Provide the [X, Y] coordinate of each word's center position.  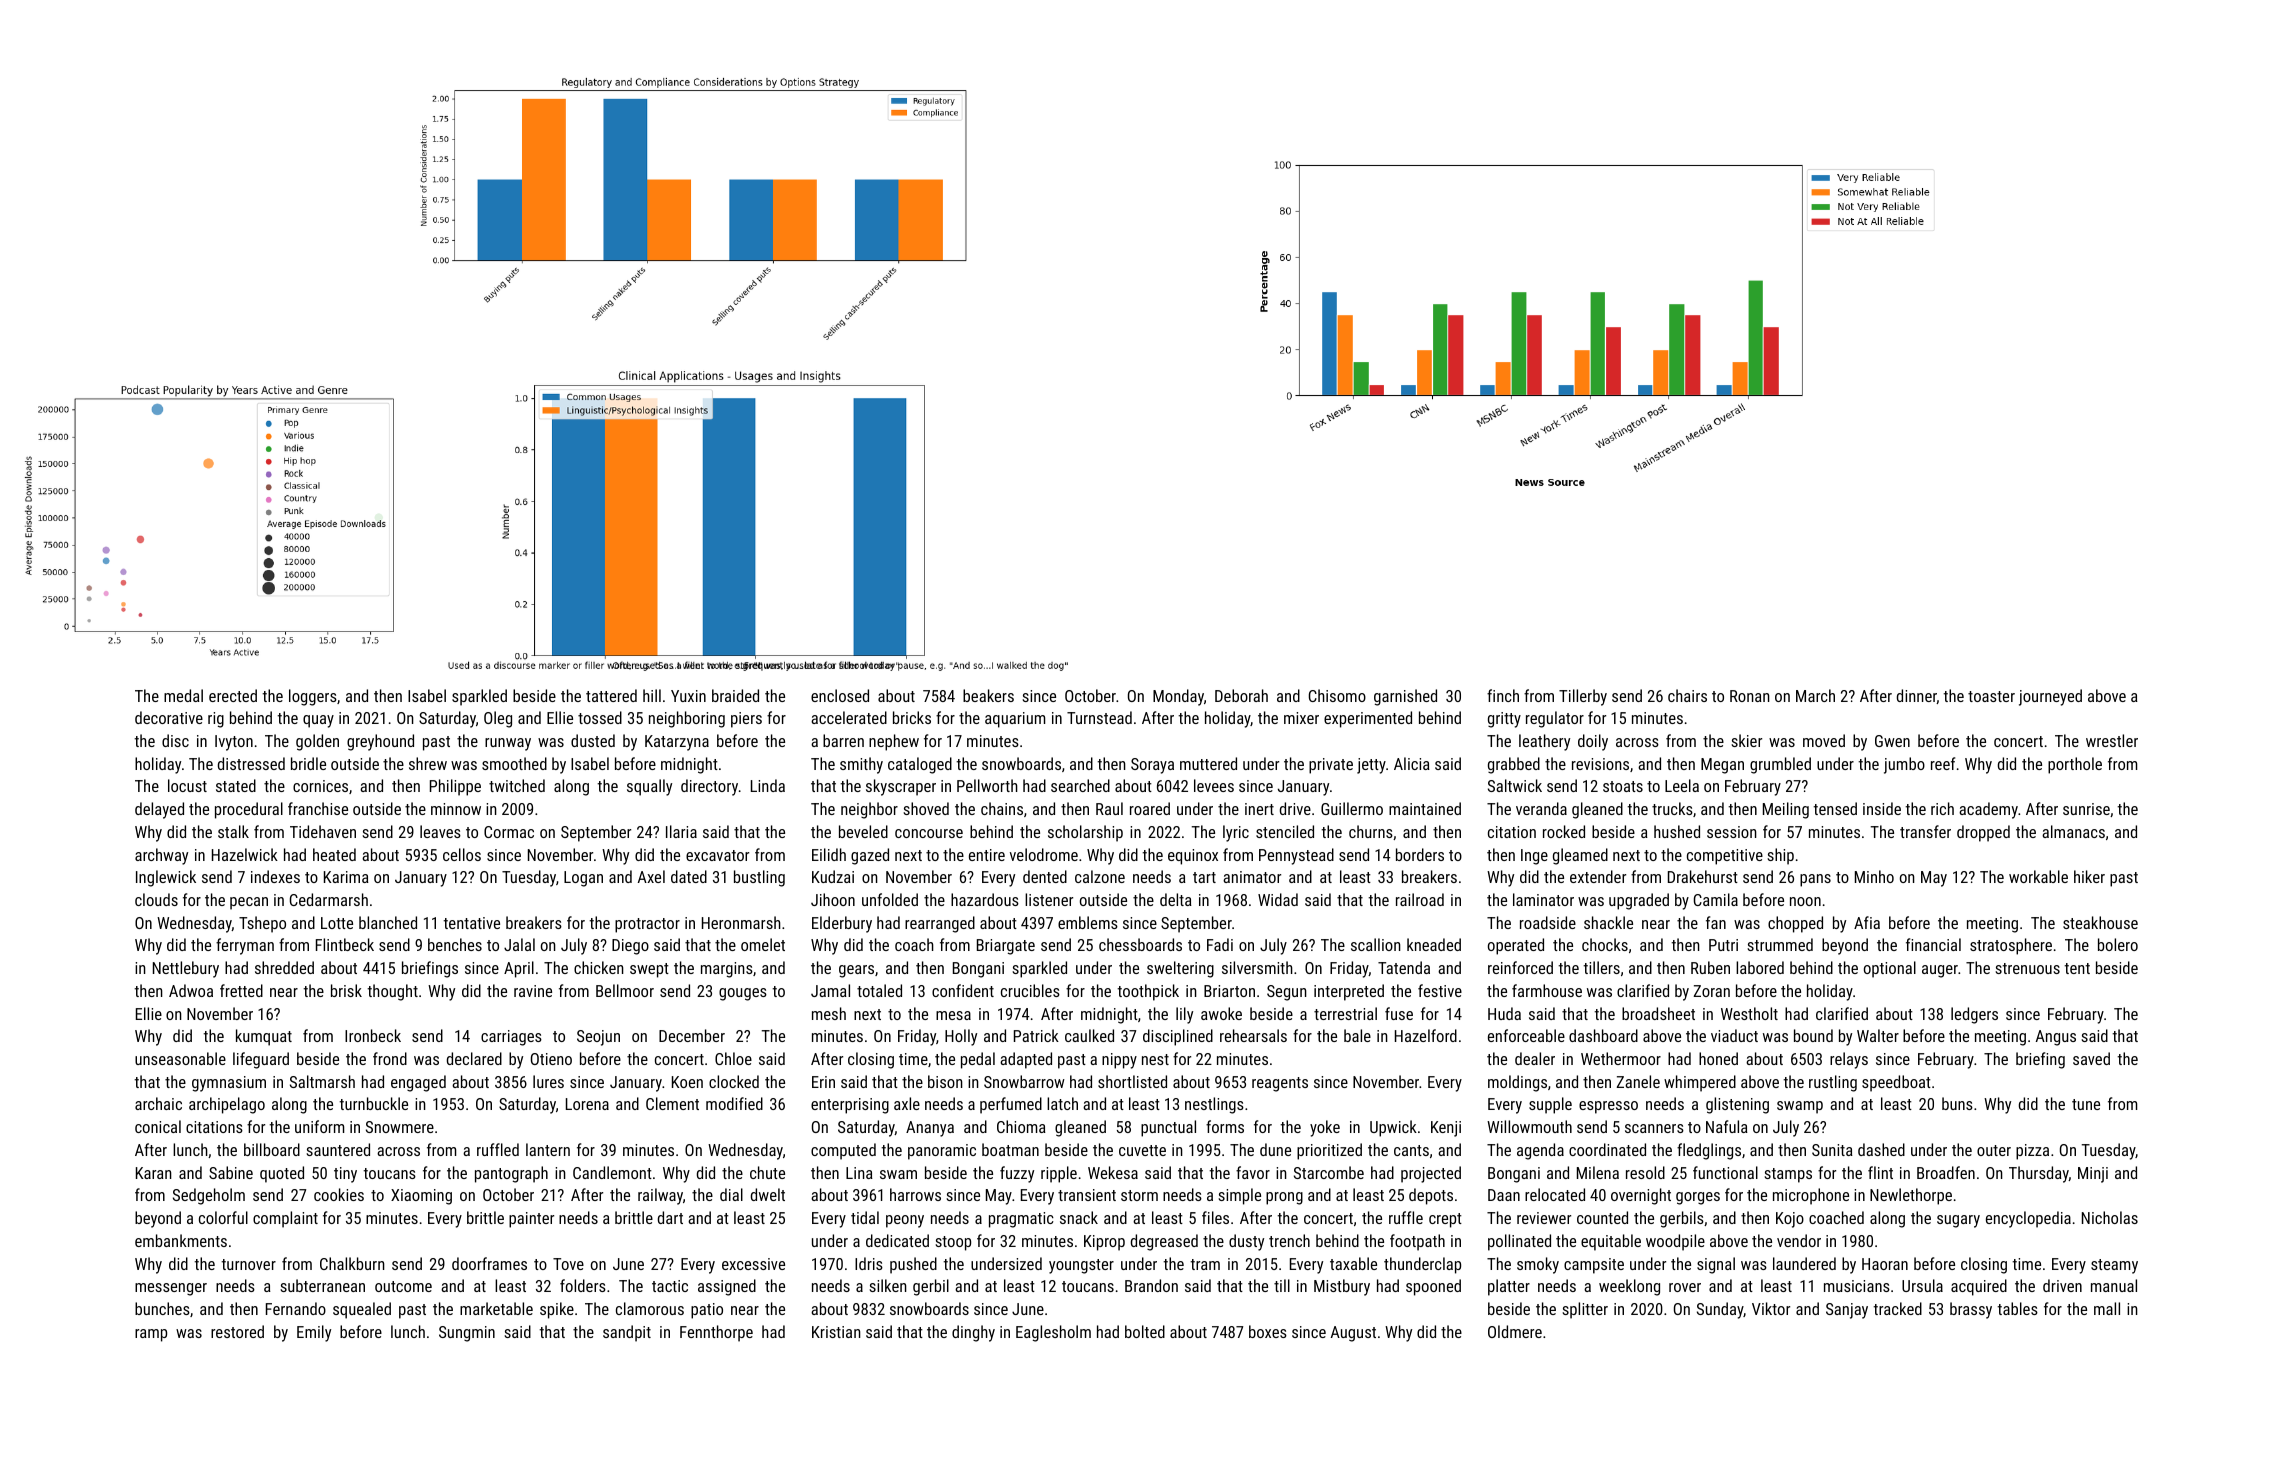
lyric [1236, 833]
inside [1882, 808]
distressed [251, 763]
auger [1940, 971]
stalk [233, 831]
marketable [496, 1308]
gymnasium [229, 1084]
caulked [1089, 1035]
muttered [1208, 763]
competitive [1725, 857]
